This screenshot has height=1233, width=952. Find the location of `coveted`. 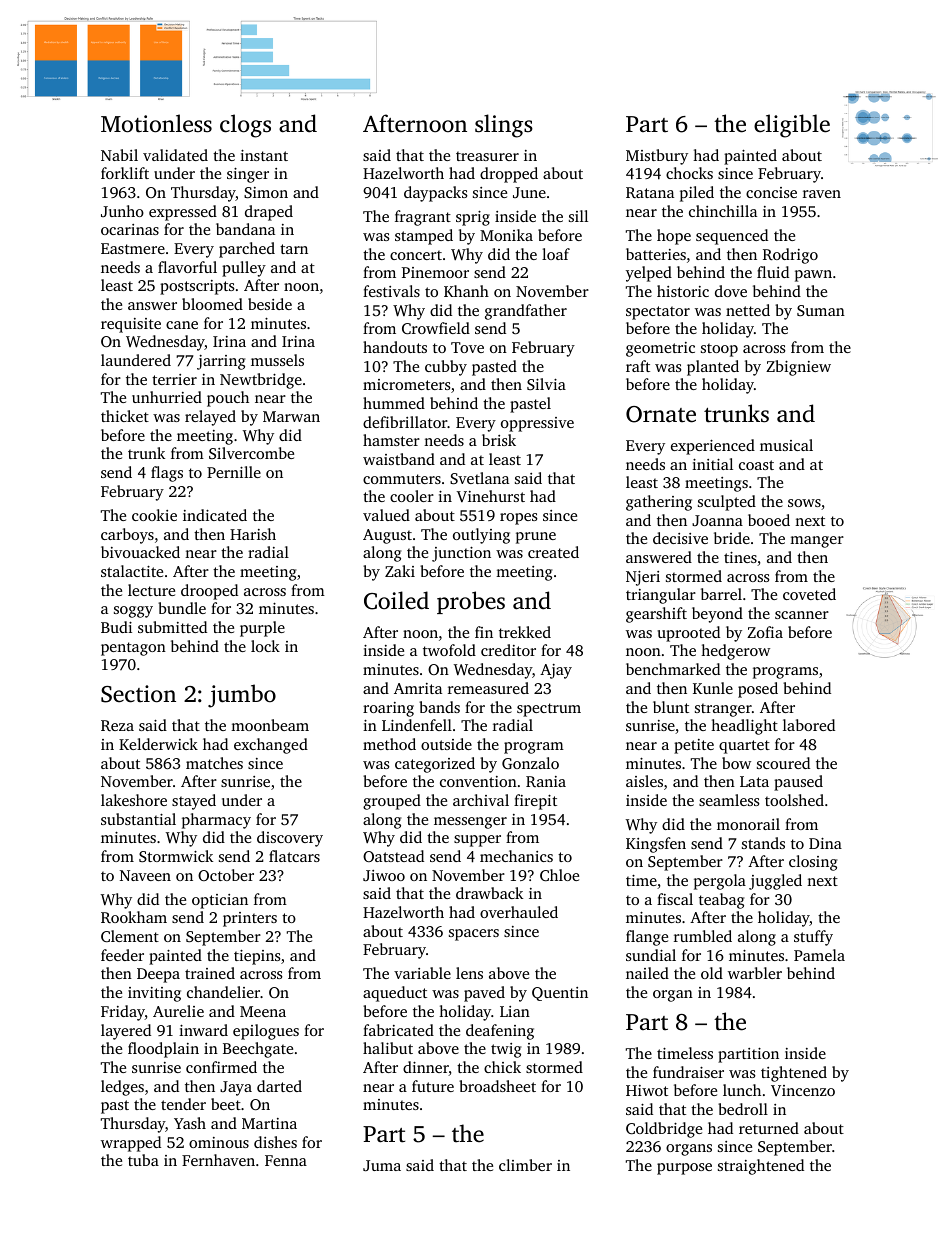

coveted is located at coordinates (809, 594).
